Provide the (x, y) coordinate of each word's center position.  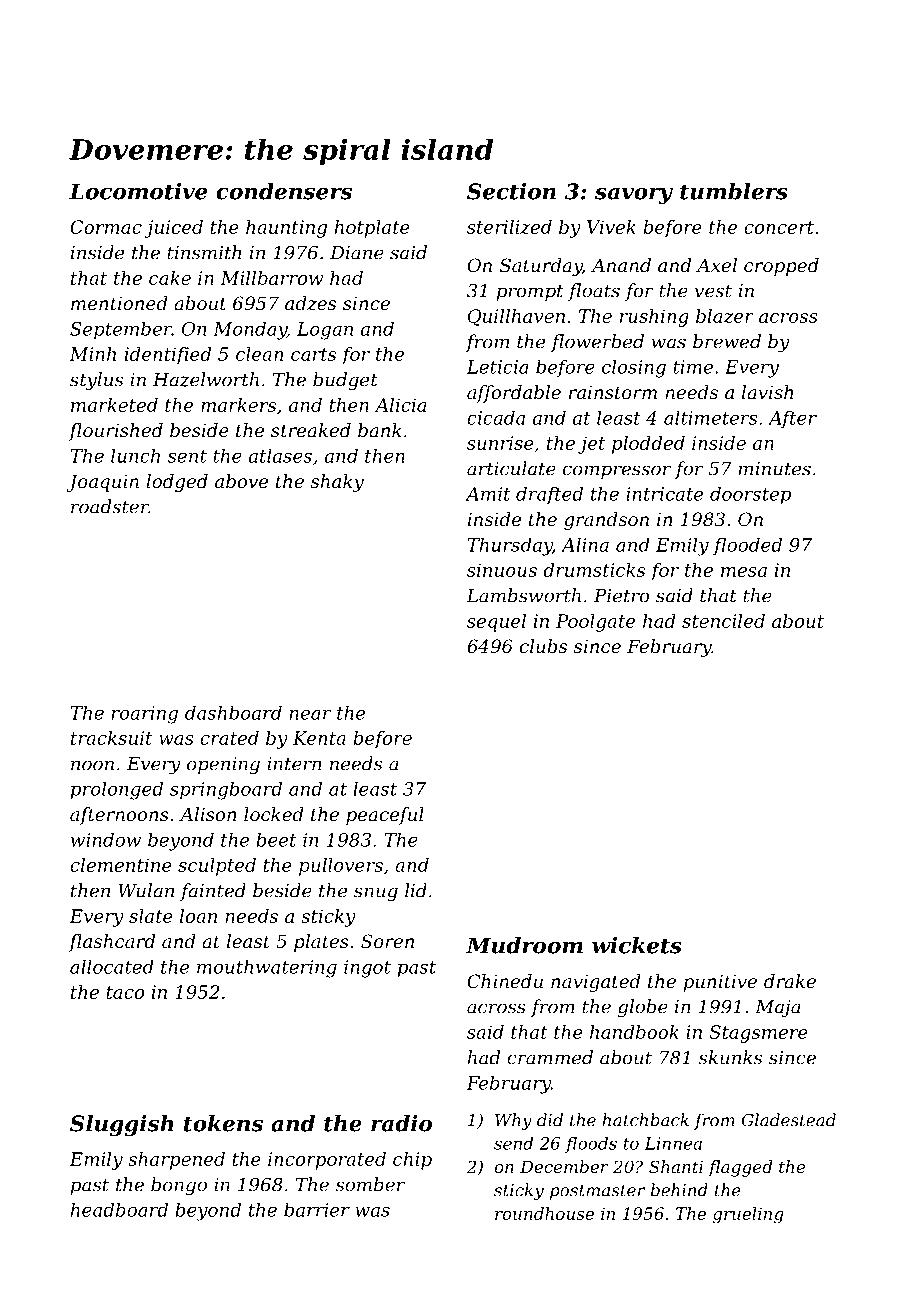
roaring (144, 715)
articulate (511, 468)
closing (634, 369)
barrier (317, 1210)
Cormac (106, 227)
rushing (654, 318)
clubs (543, 646)
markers (238, 405)
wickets (637, 945)
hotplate (372, 229)
